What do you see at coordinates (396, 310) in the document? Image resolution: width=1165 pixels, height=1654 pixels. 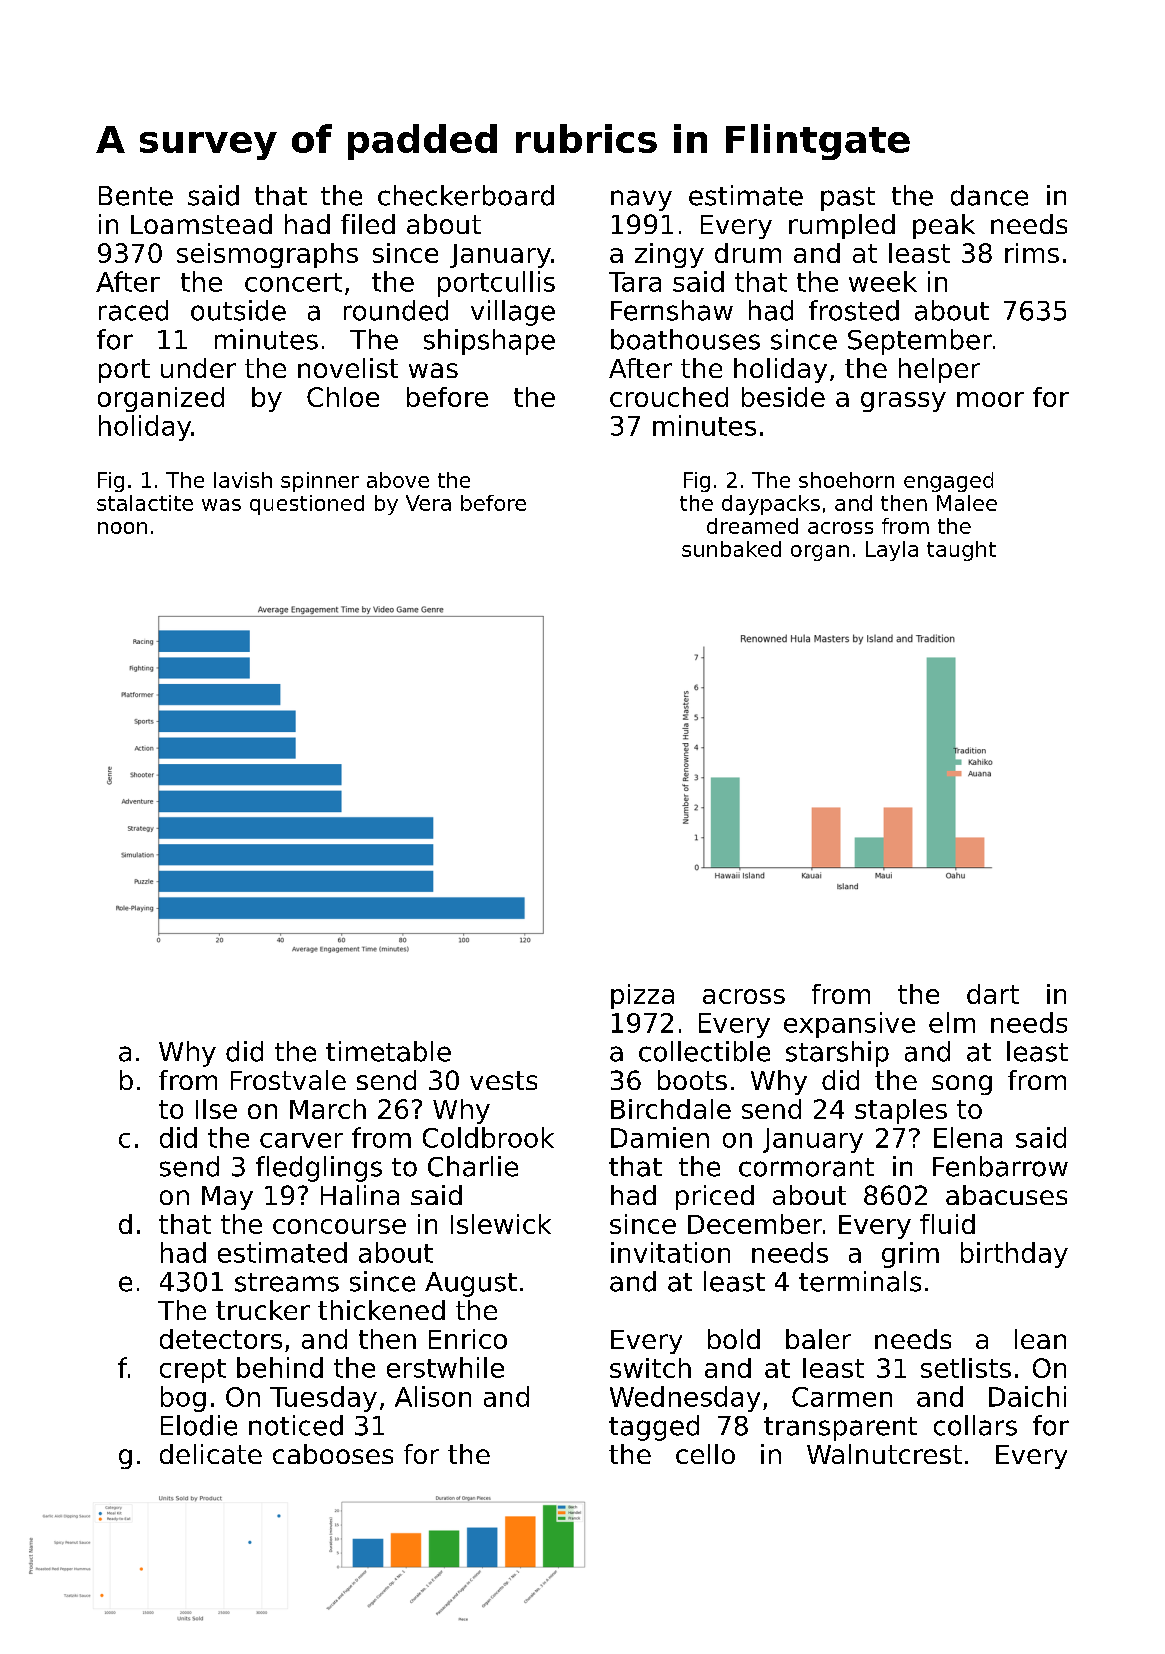 I see `rounded` at bounding box center [396, 310].
